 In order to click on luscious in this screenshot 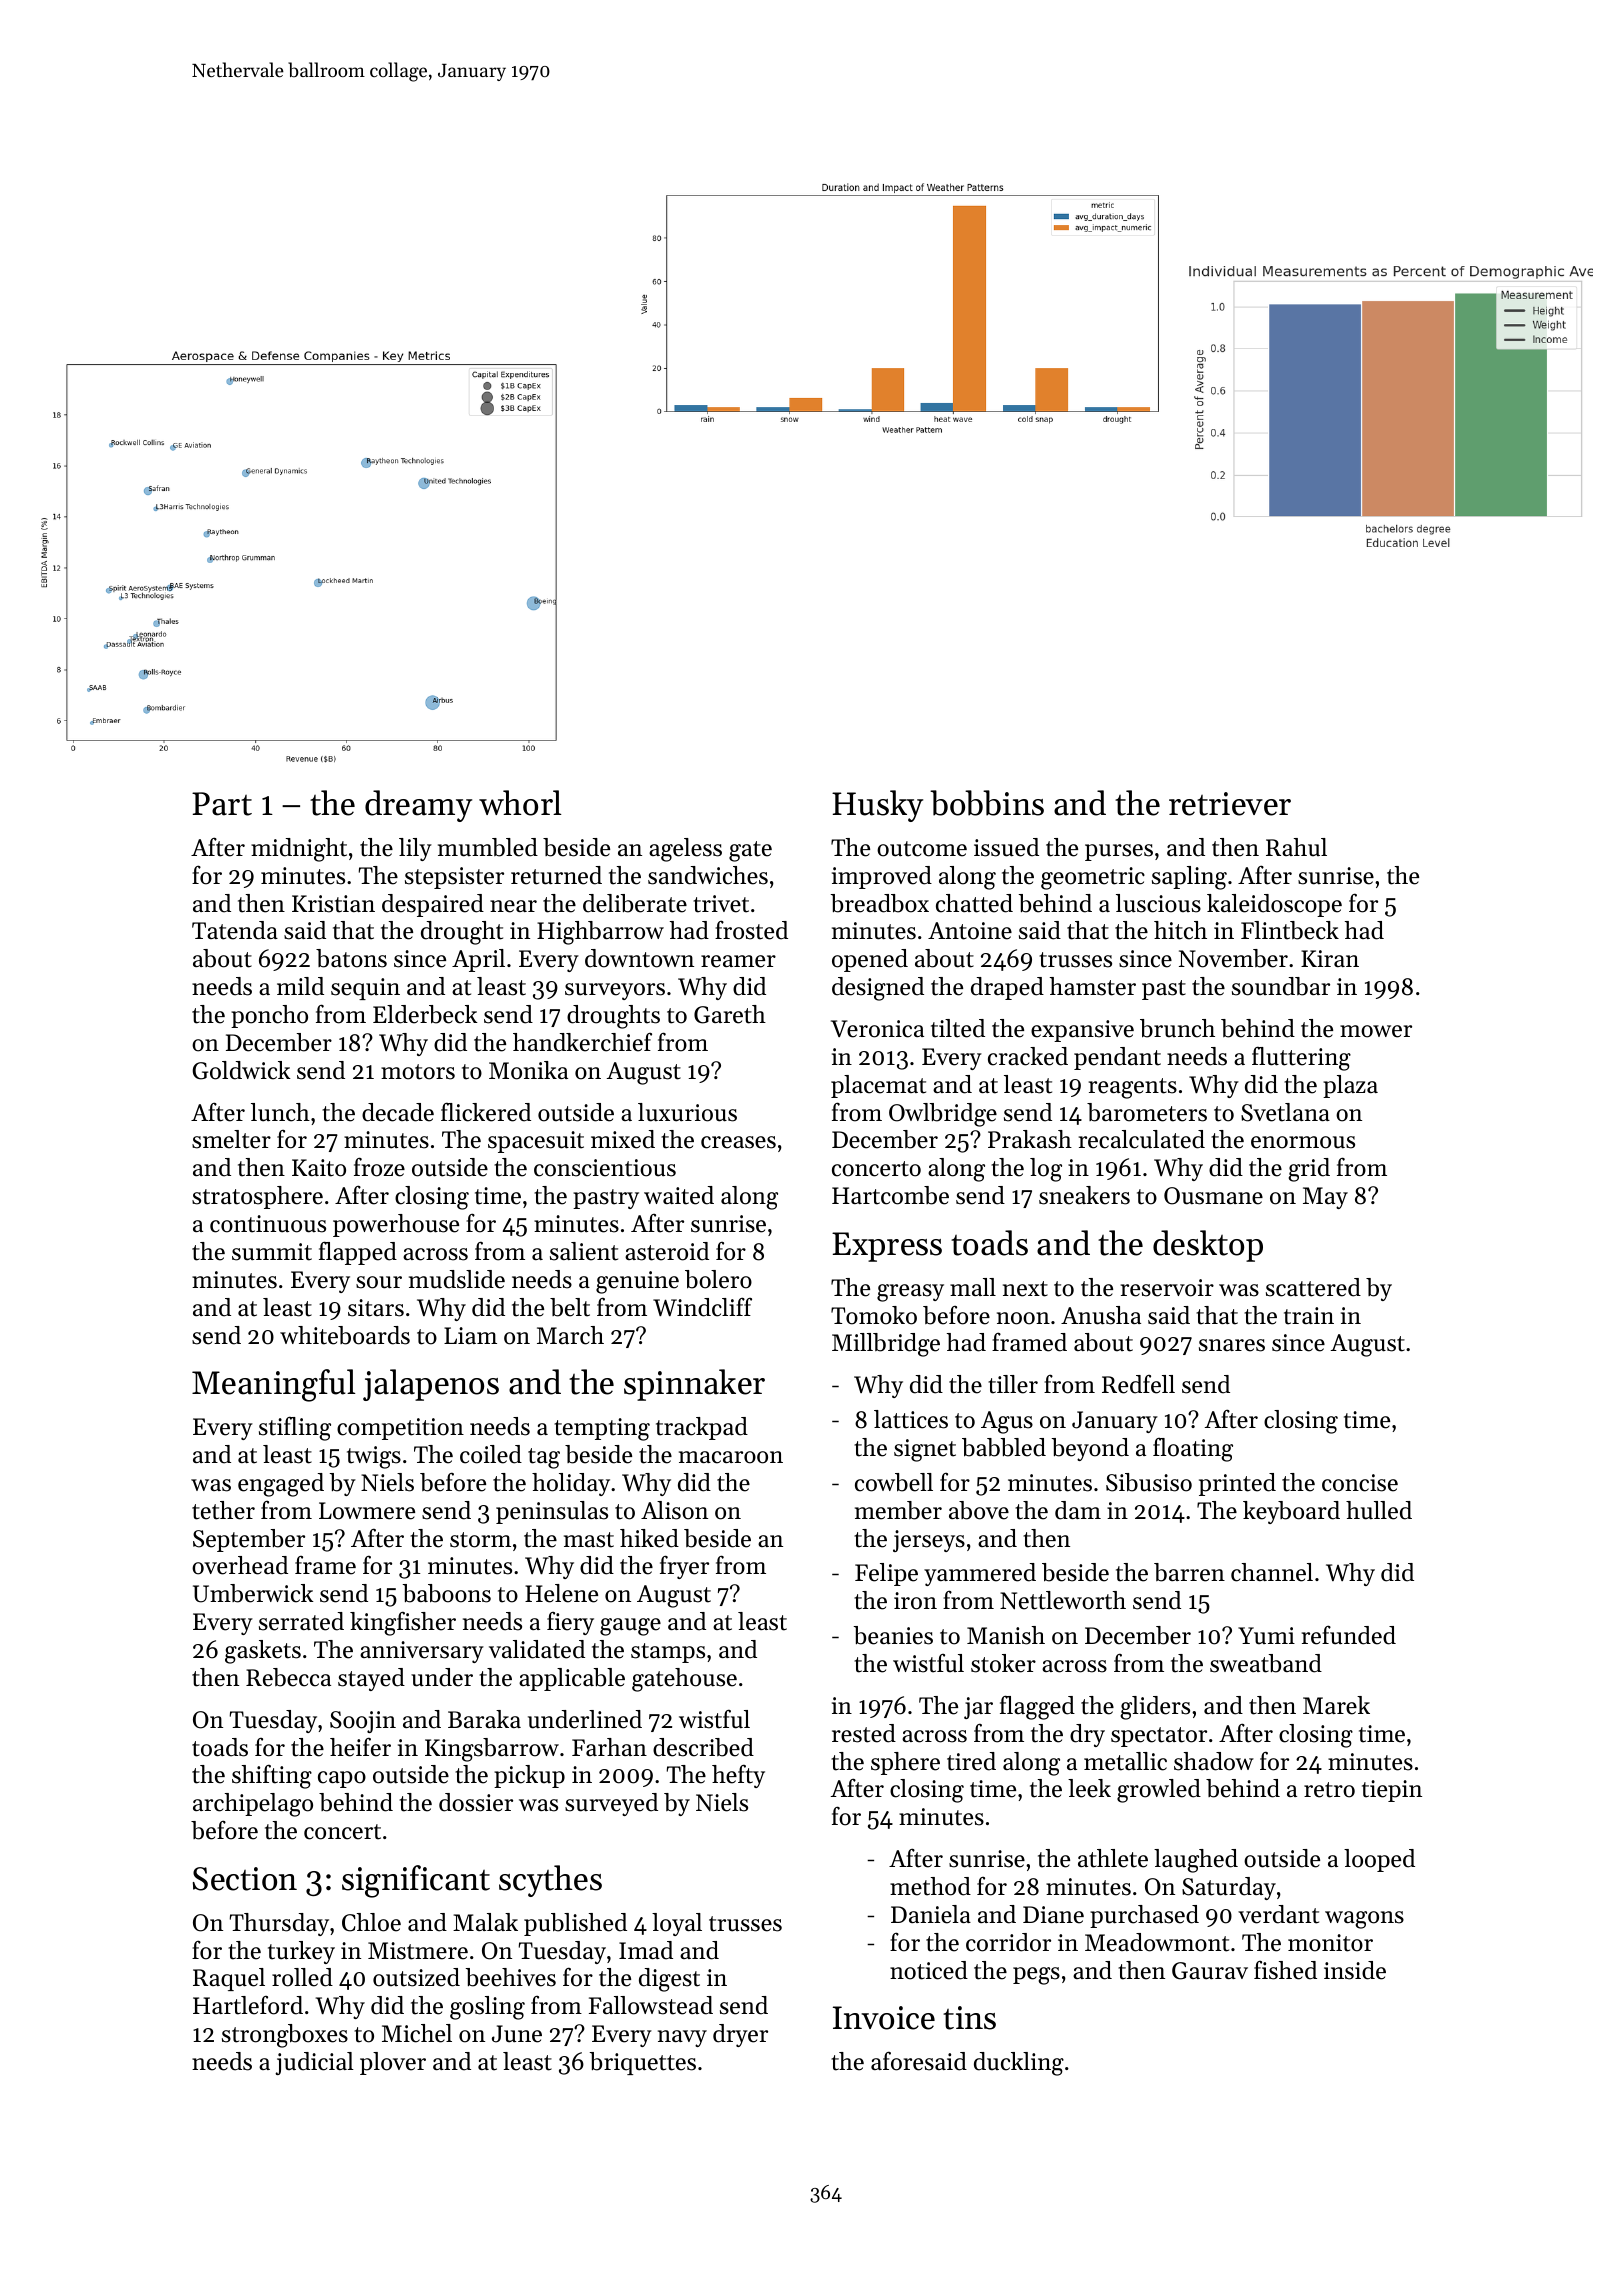, I will do `click(1158, 903)`.
